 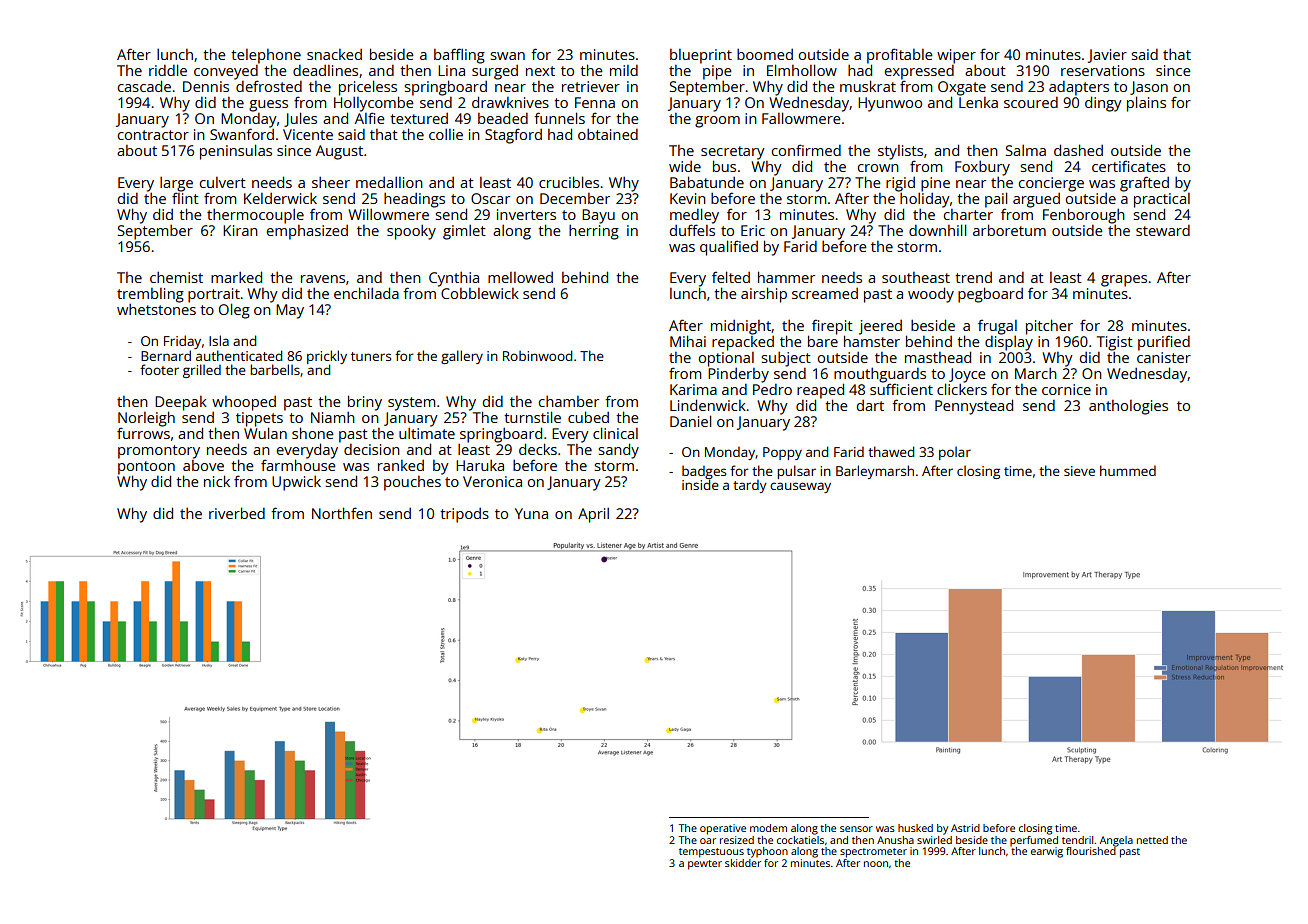 What do you see at coordinates (711, 853) in the screenshot?
I see `tempestuous` at bounding box center [711, 853].
